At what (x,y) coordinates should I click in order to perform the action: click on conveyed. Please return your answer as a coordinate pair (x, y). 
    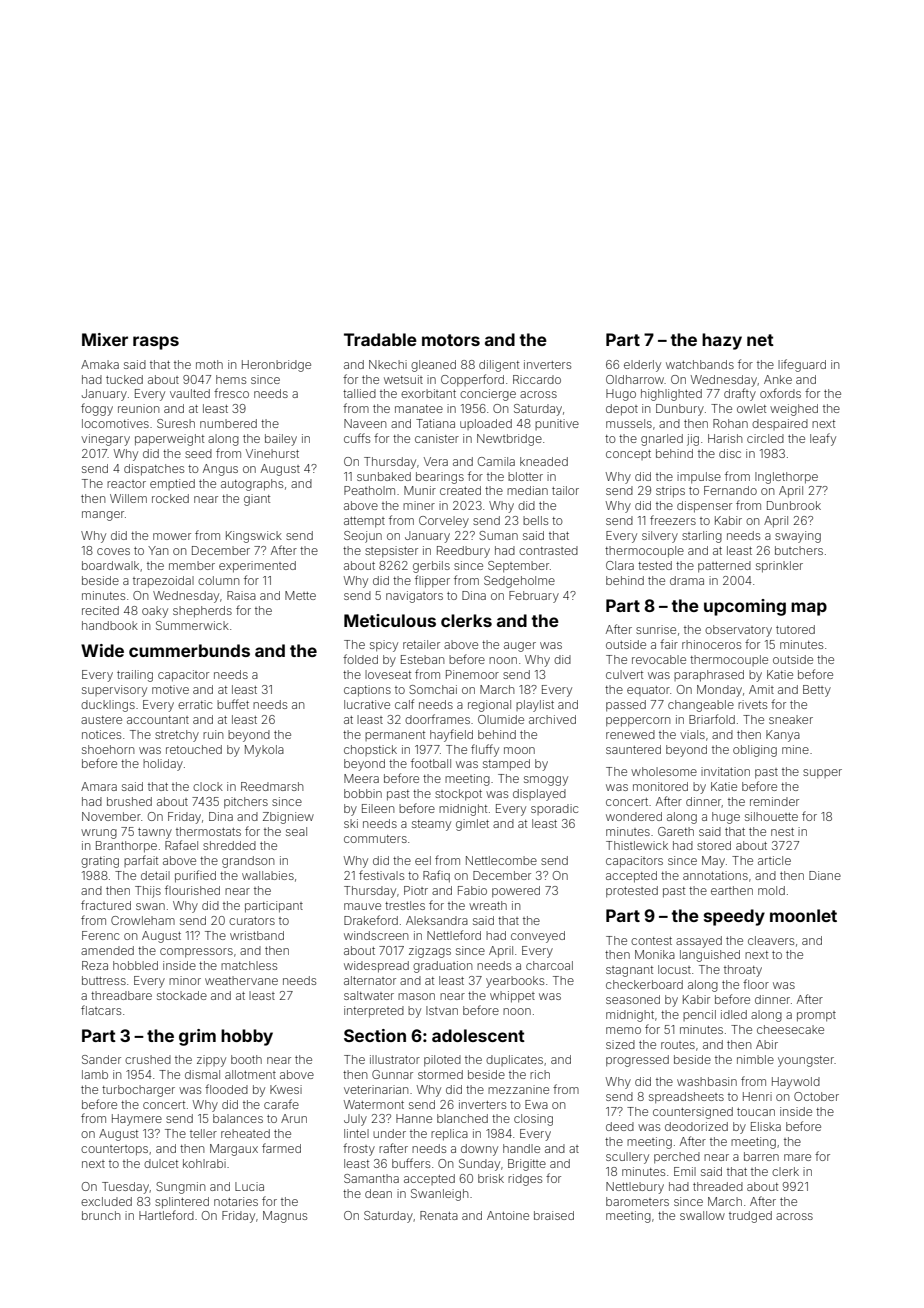
    Looking at the image, I should click on (538, 937).
